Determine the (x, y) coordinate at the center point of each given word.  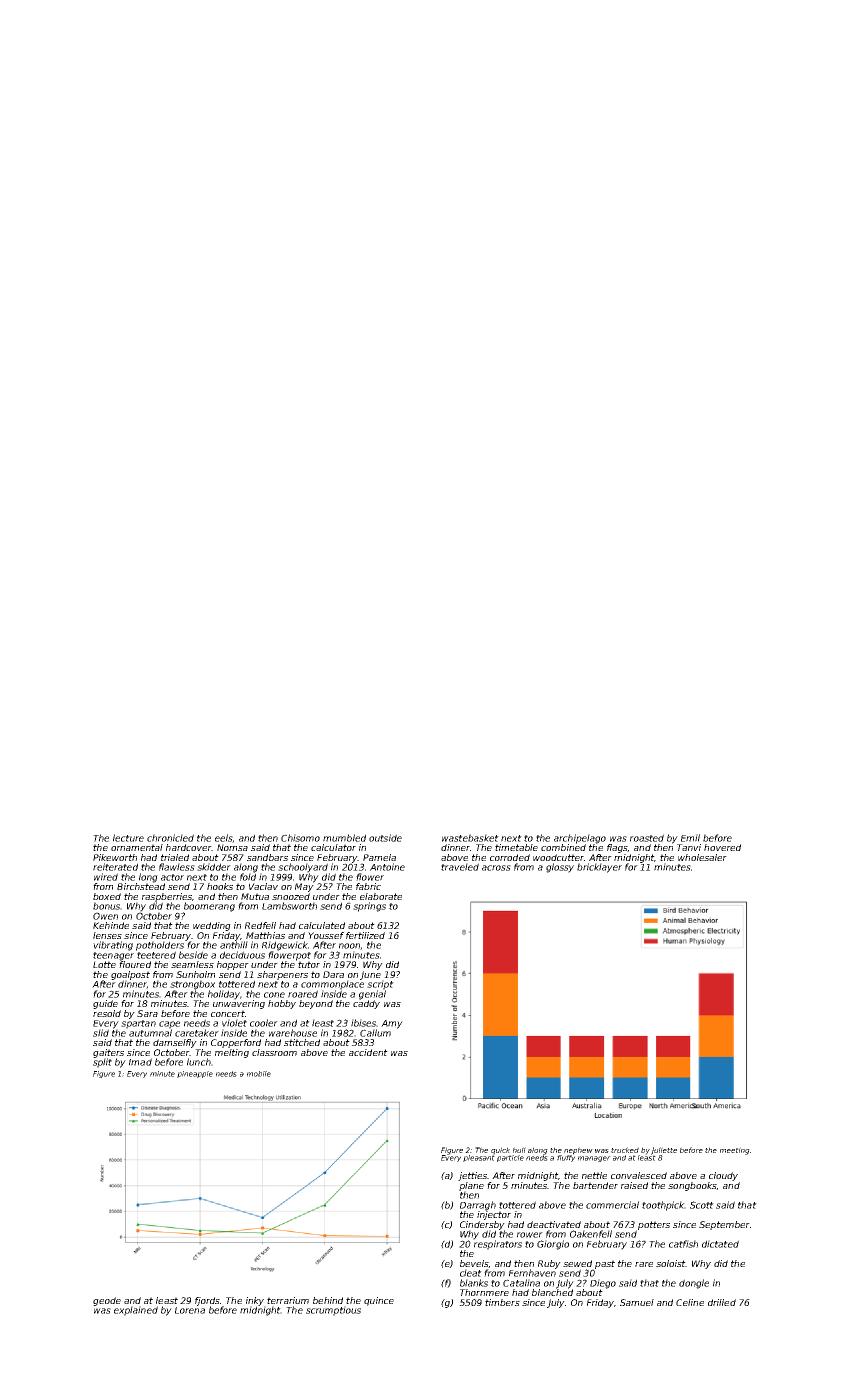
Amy (392, 1024)
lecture (128, 838)
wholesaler (702, 857)
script (380, 985)
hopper (233, 965)
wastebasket (470, 838)
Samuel (637, 1302)
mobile (259, 1074)
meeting (735, 1151)
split (102, 1063)
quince (379, 1301)
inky (255, 1301)
